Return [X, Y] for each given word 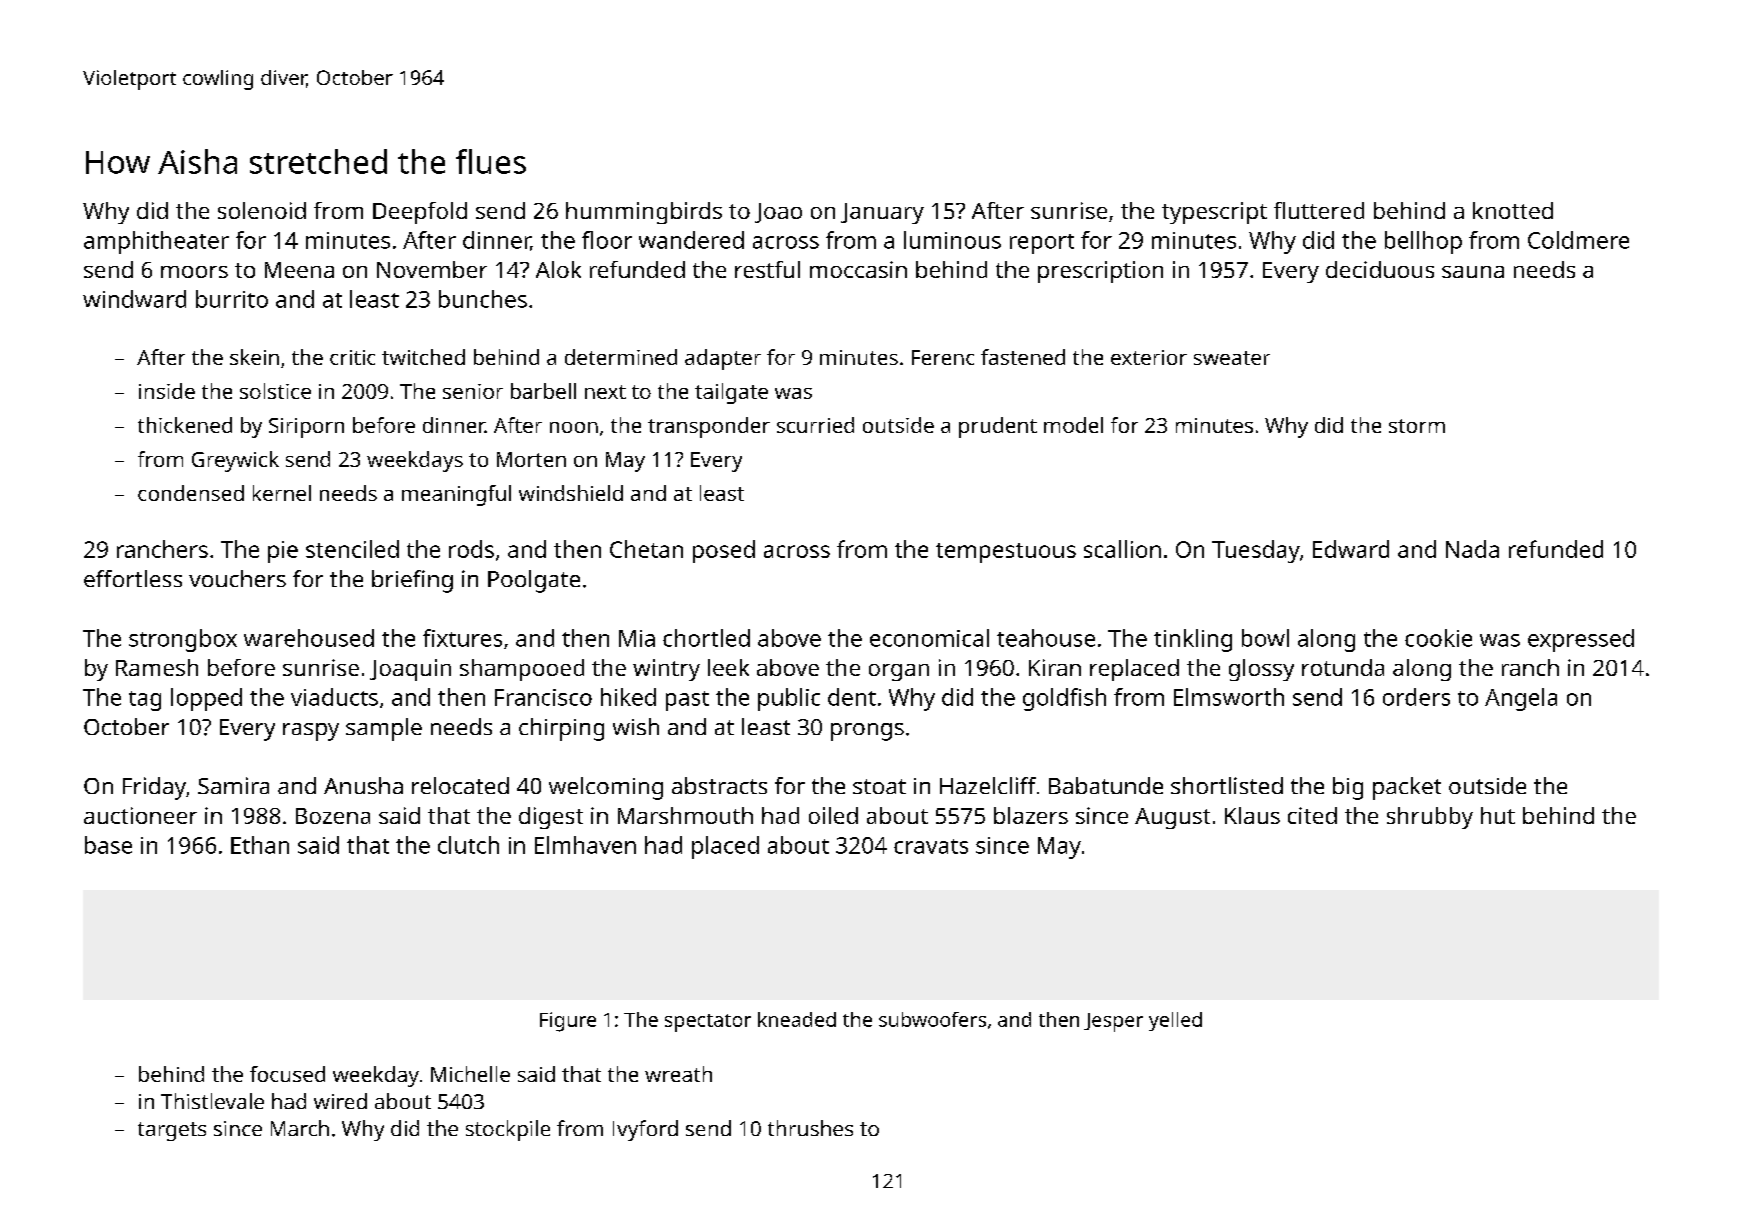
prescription [1100, 272]
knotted [1513, 210]
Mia [637, 638]
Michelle [470, 1074]
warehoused [309, 638]
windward [134, 299]
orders [1416, 697]
